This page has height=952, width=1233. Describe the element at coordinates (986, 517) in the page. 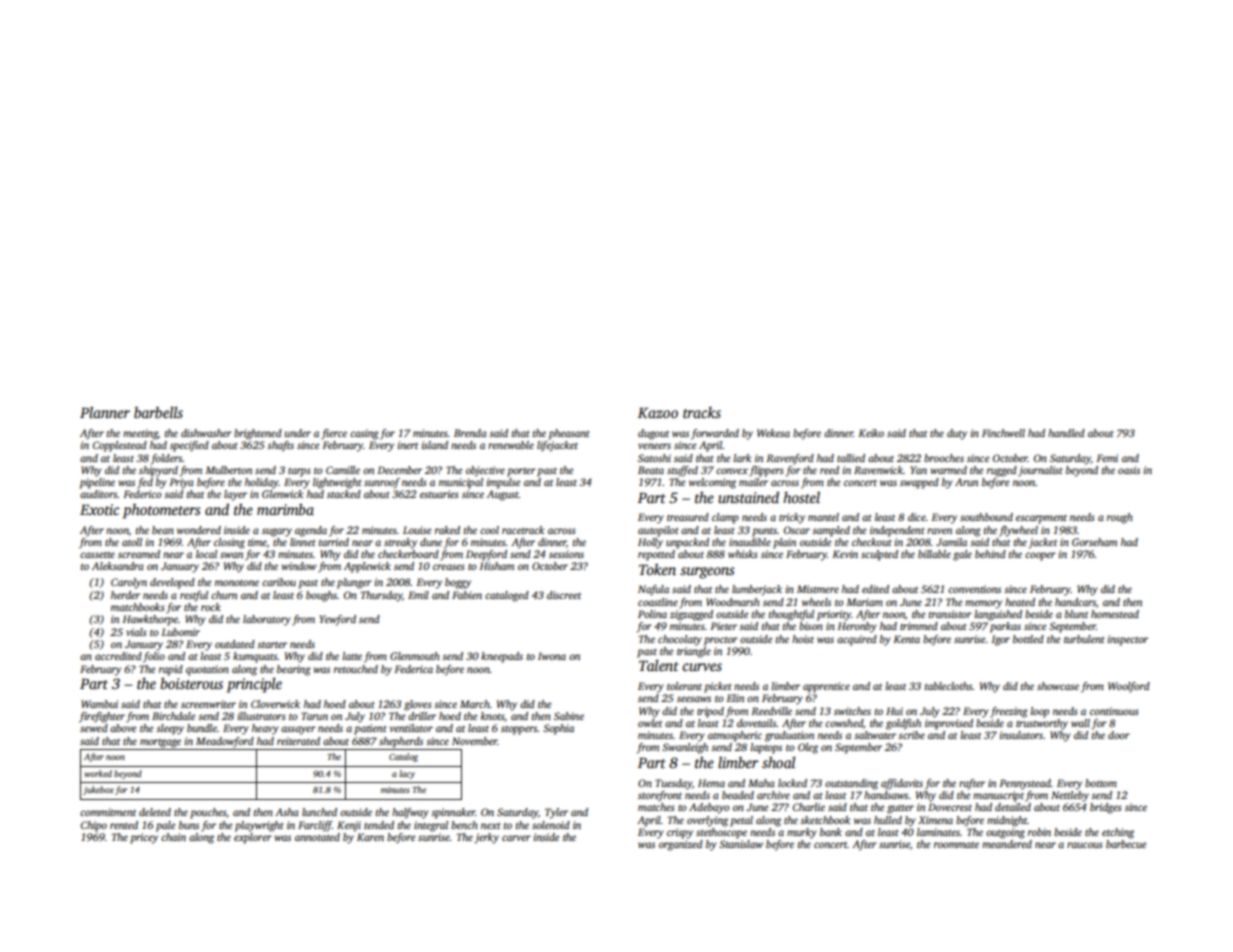

I see `southbound` at that location.
